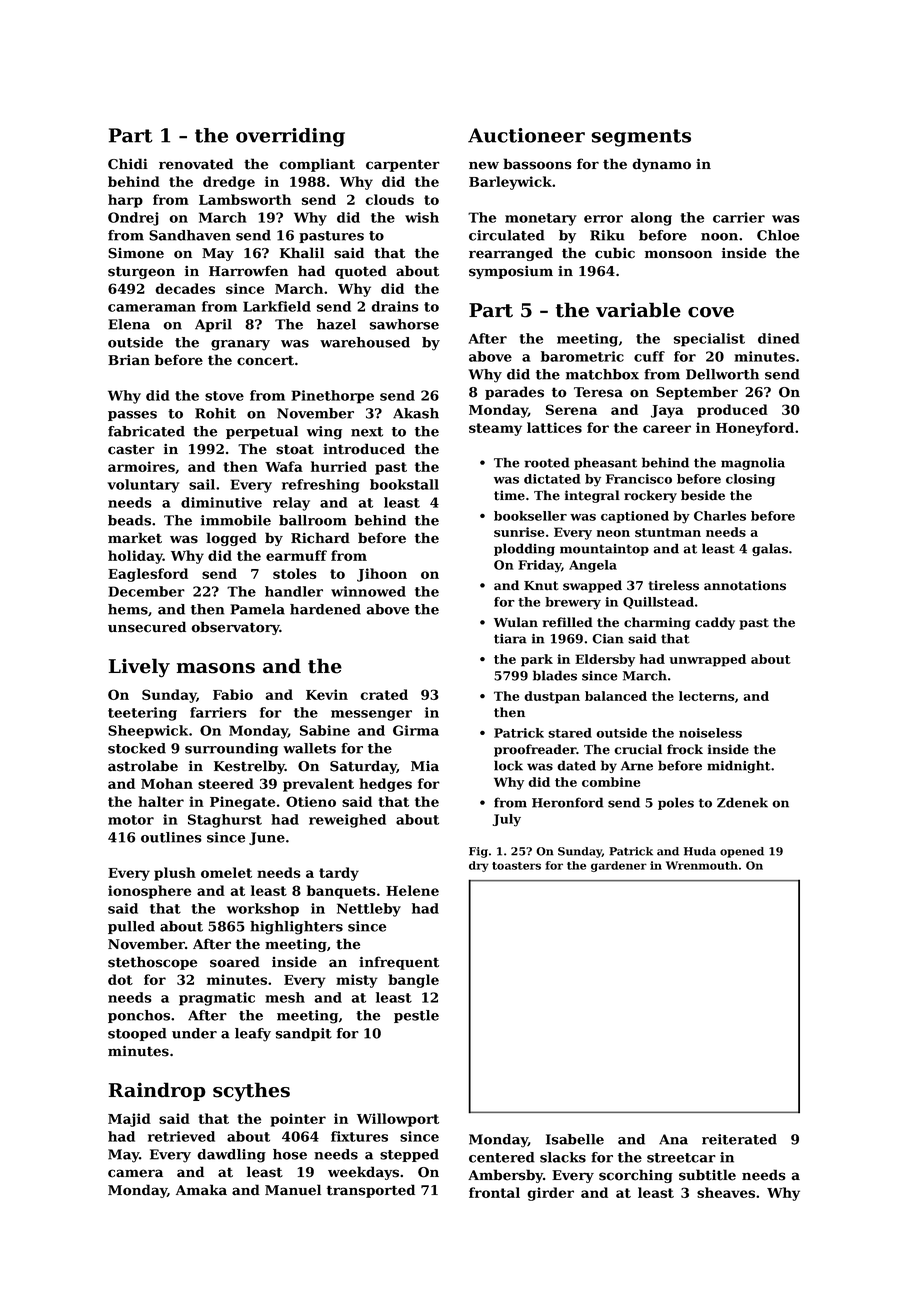  I want to click on bookseller, so click(530, 516).
